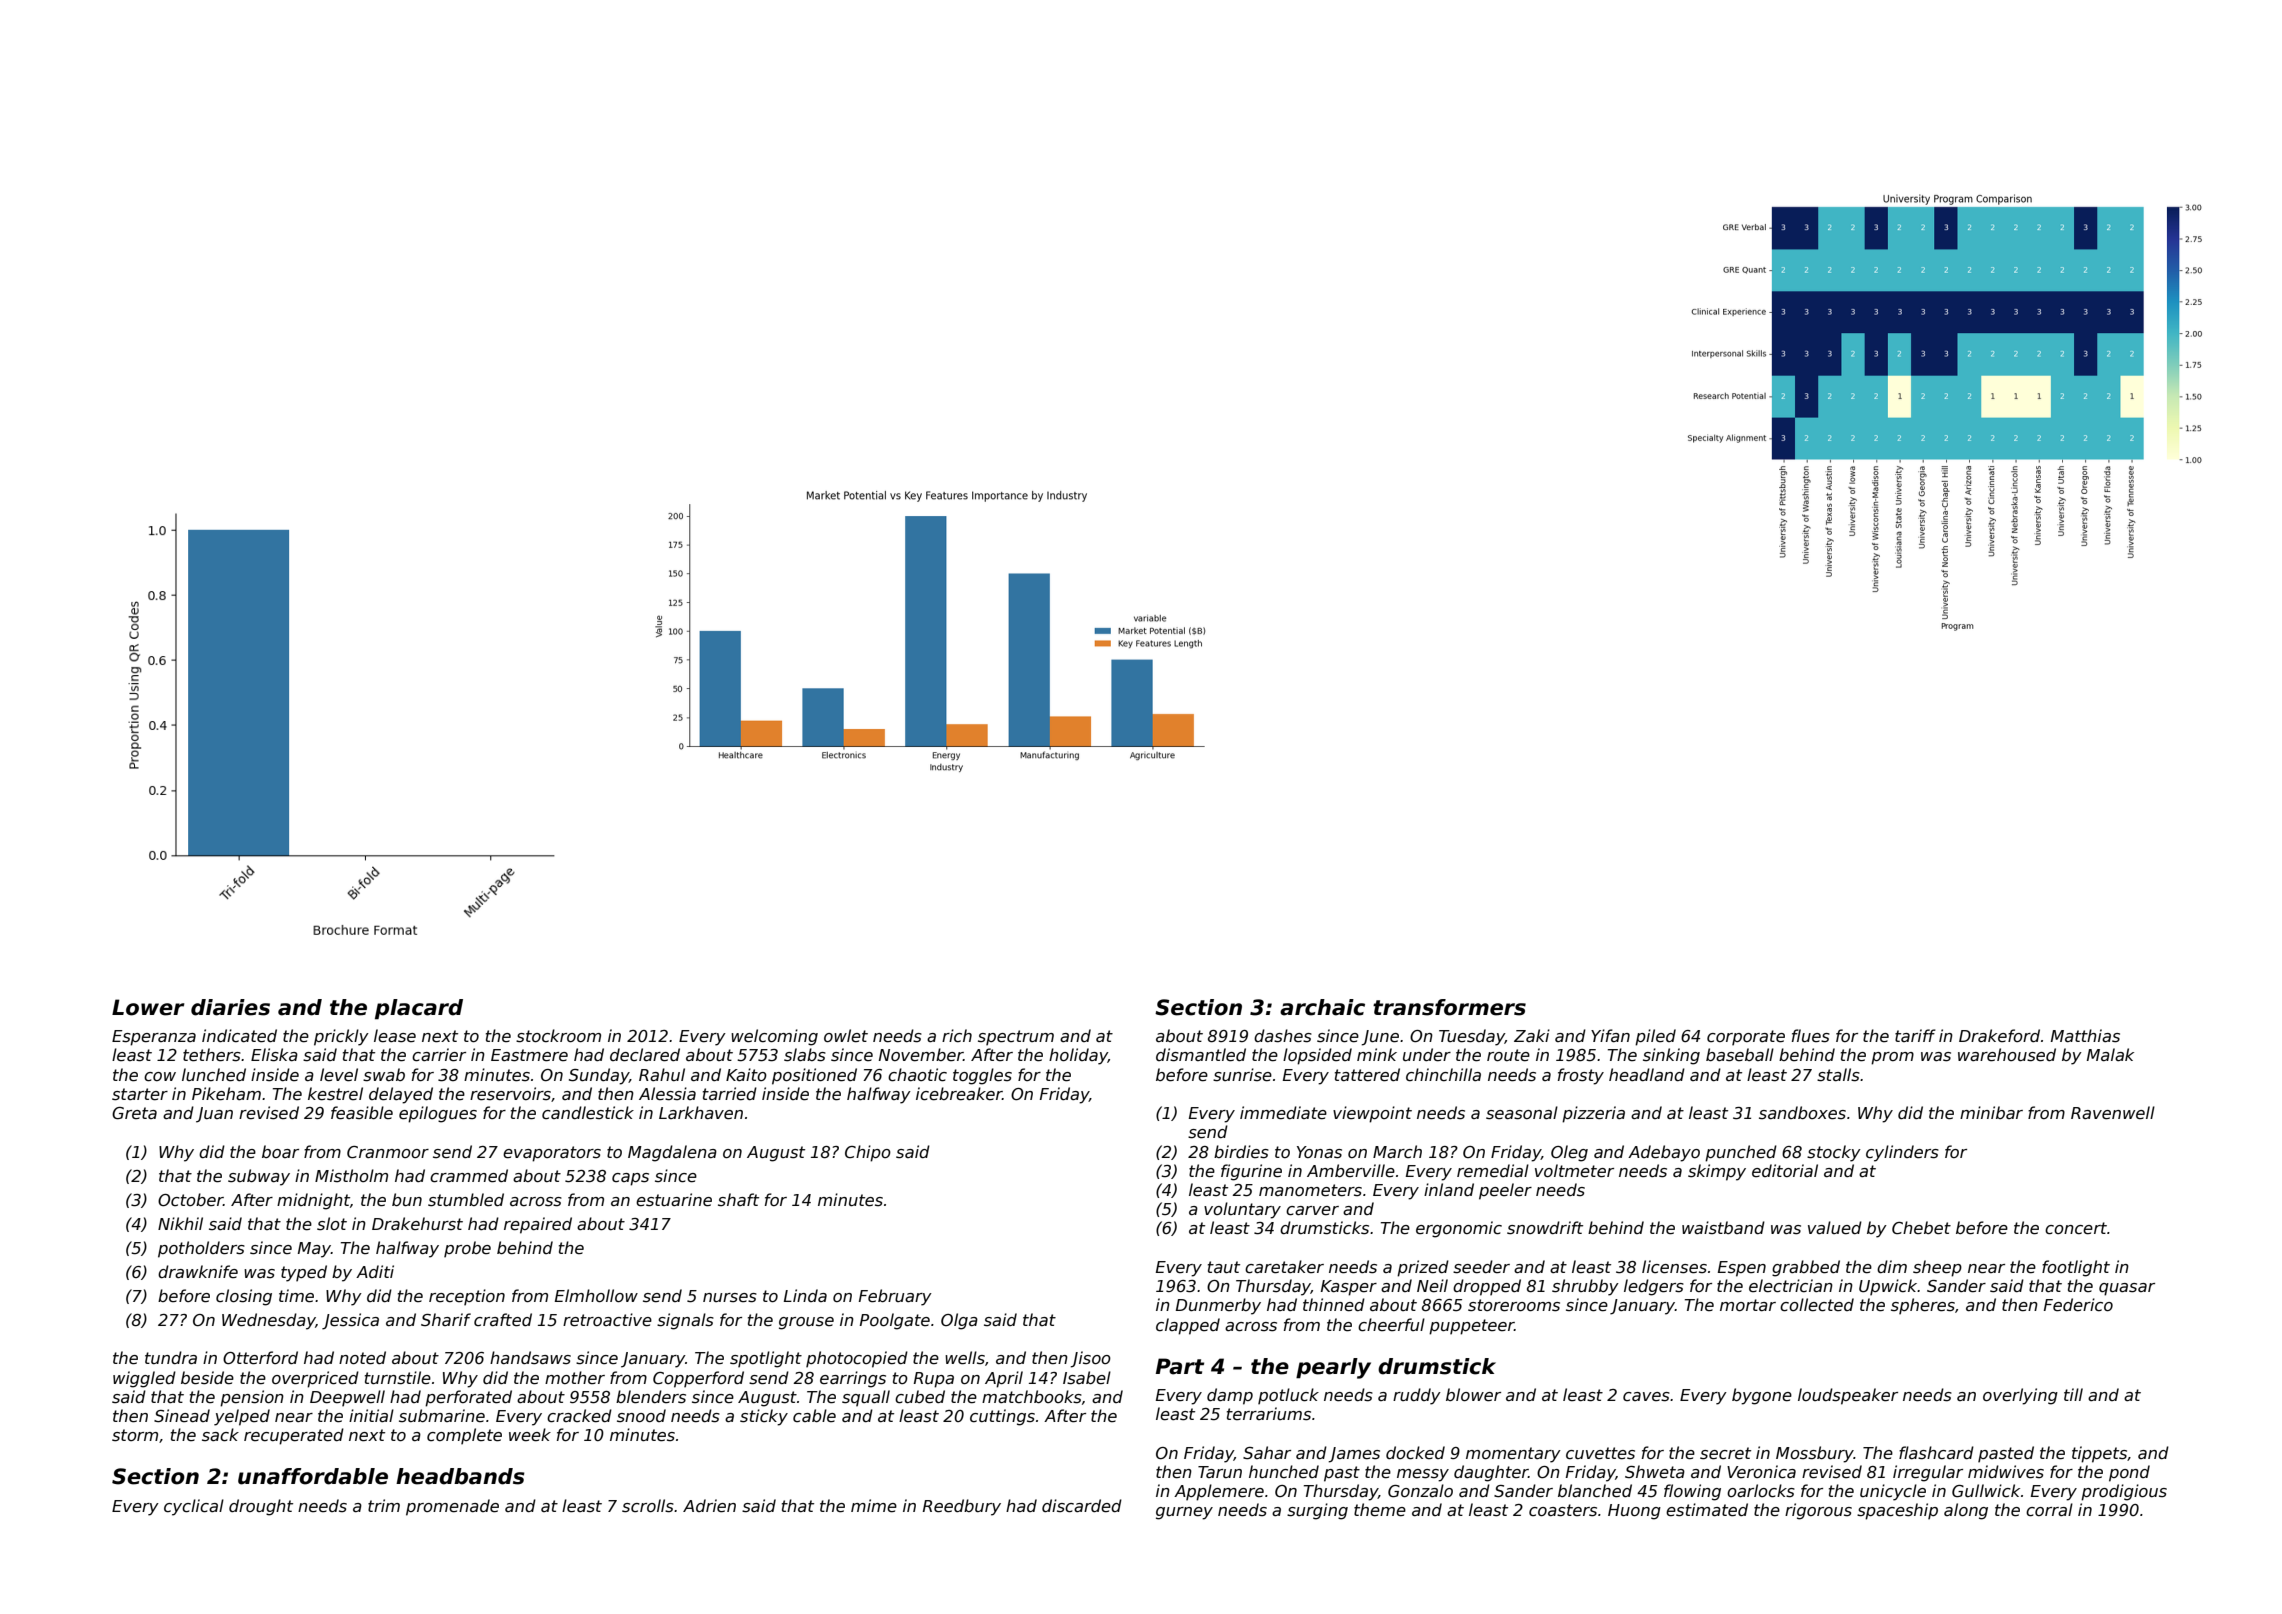  What do you see at coordinates (460, 1476) in the screenshot?
I see `headbands` at bounding box center [460, 1476].
